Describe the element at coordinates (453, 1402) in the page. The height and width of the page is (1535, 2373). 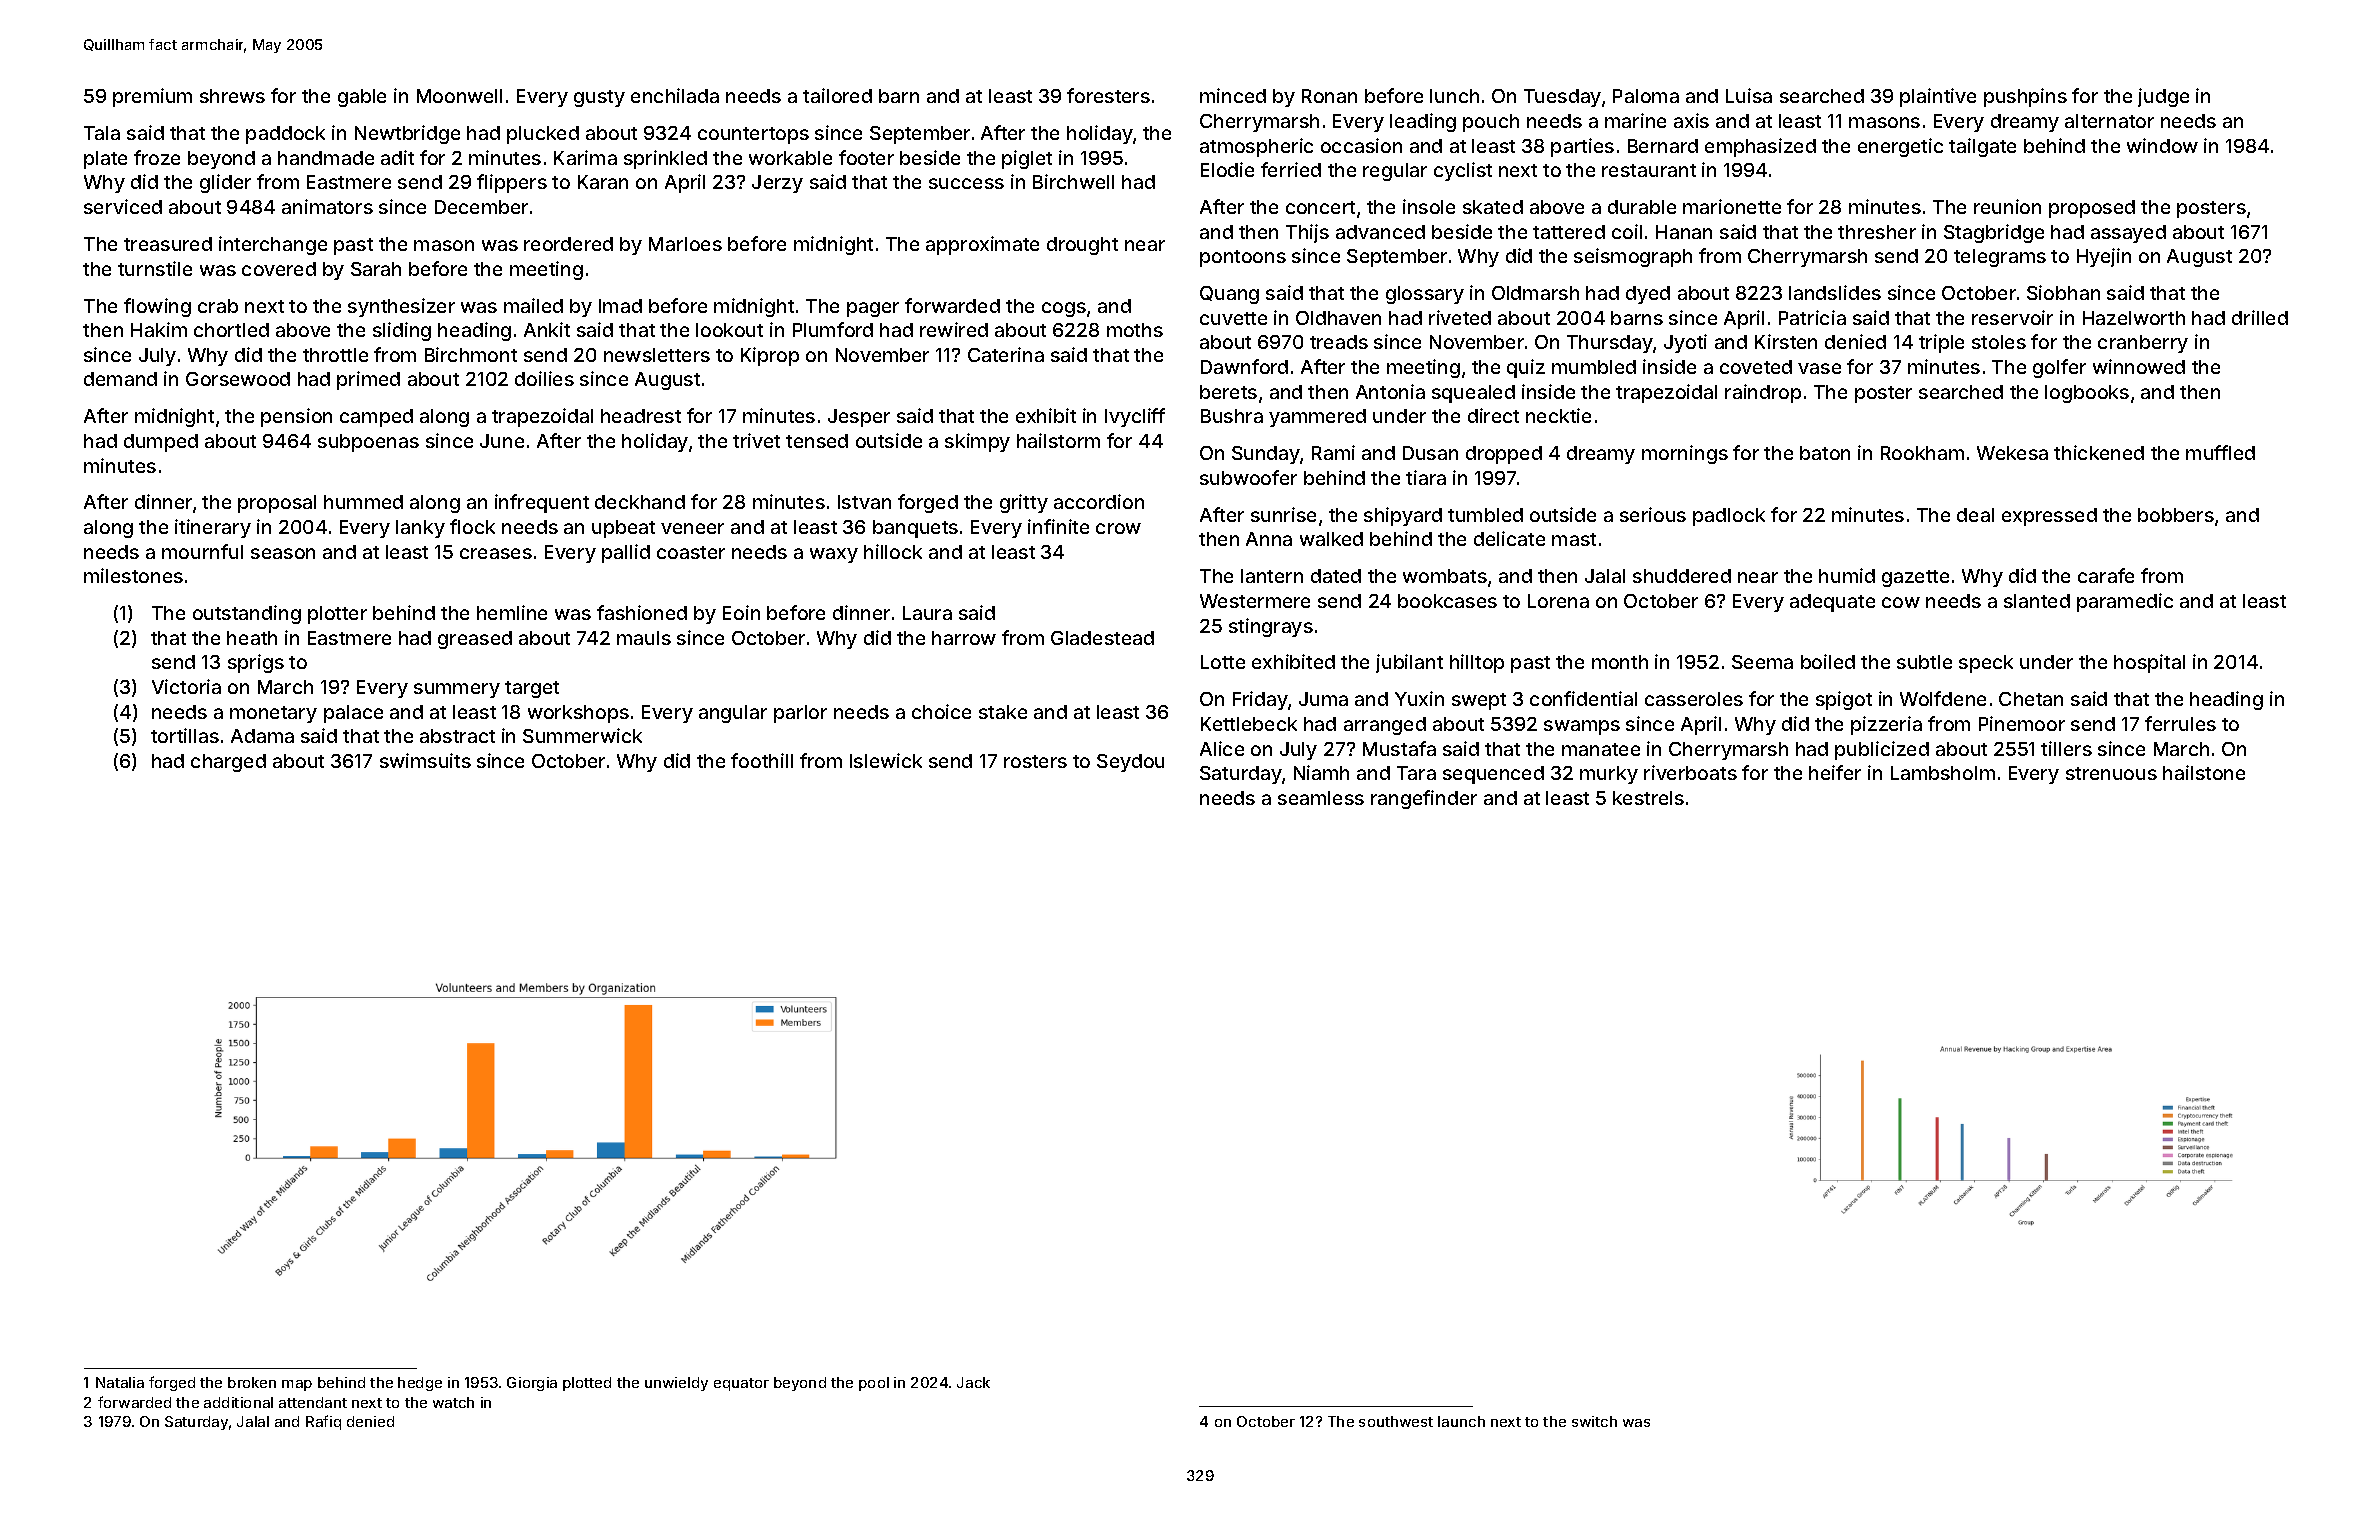
I see `watch` at that location.
